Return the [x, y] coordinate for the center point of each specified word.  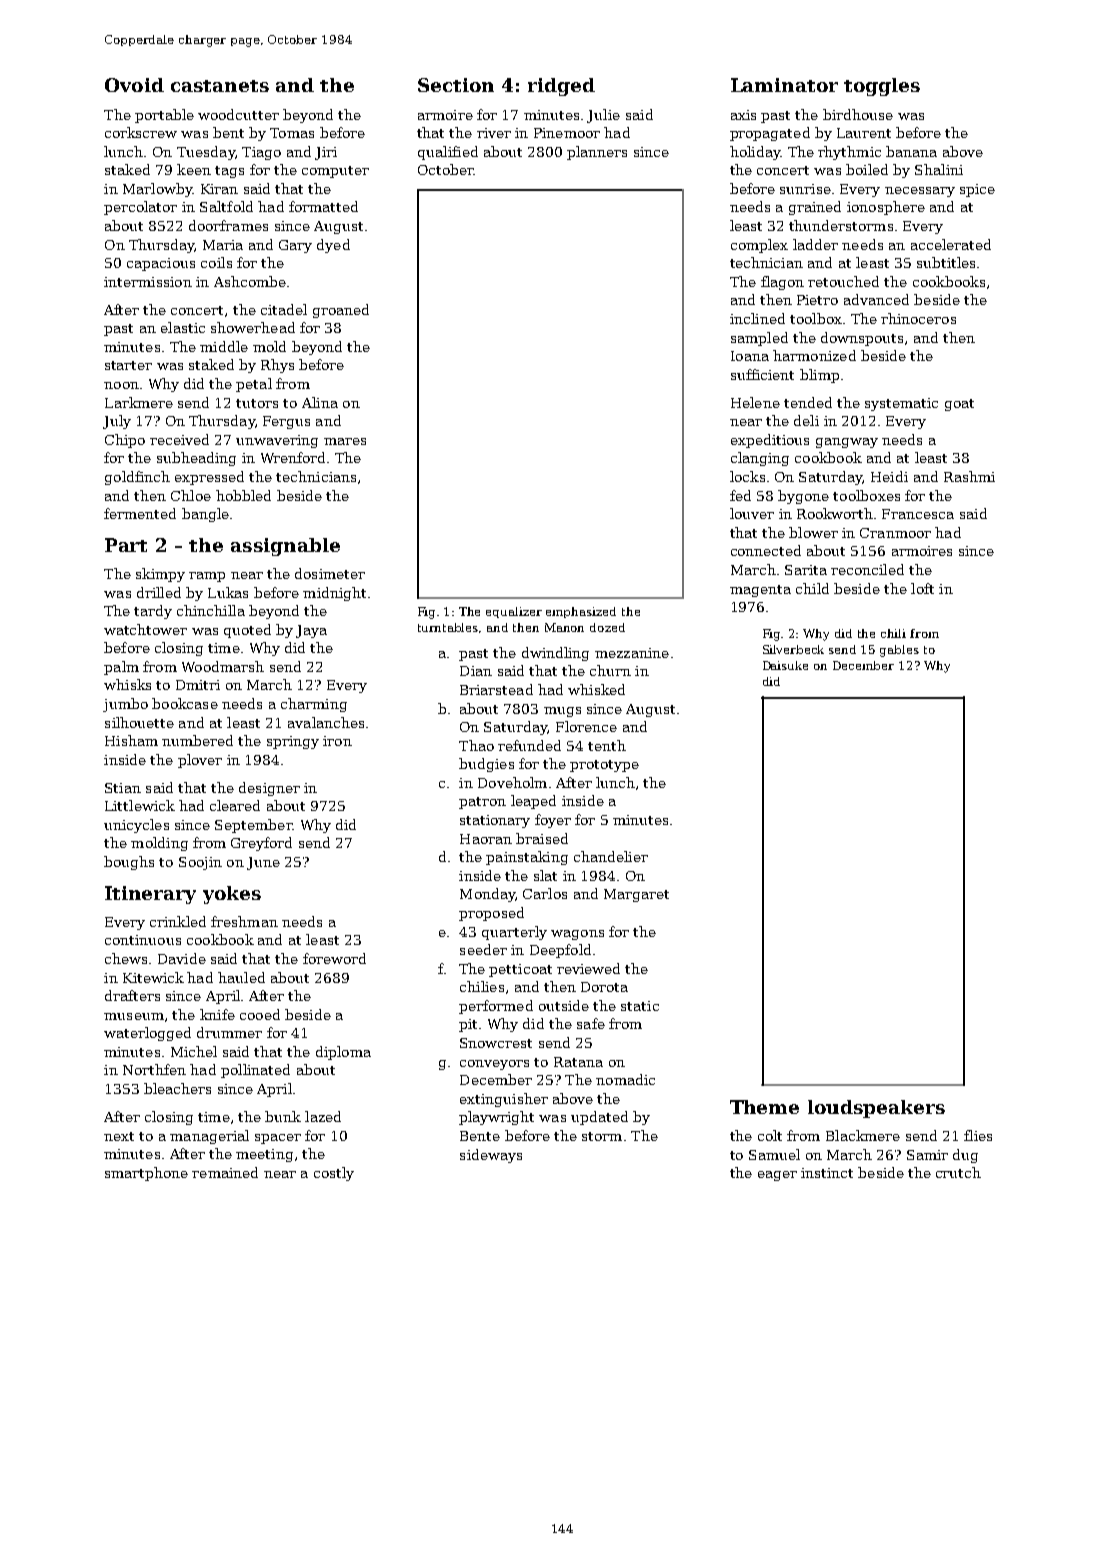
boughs [129, 863]
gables [899, 651]
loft [922, 588]
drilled [159, 592]
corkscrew [141, 132]
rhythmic [849, 153]
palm [121, 668]
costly [334, 1174]
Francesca [918, 514]
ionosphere [886, 208]
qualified [448, 153]
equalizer [514, 612]
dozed [607, 627]
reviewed [588, 968]
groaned [341, 311]
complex [759, 246]
